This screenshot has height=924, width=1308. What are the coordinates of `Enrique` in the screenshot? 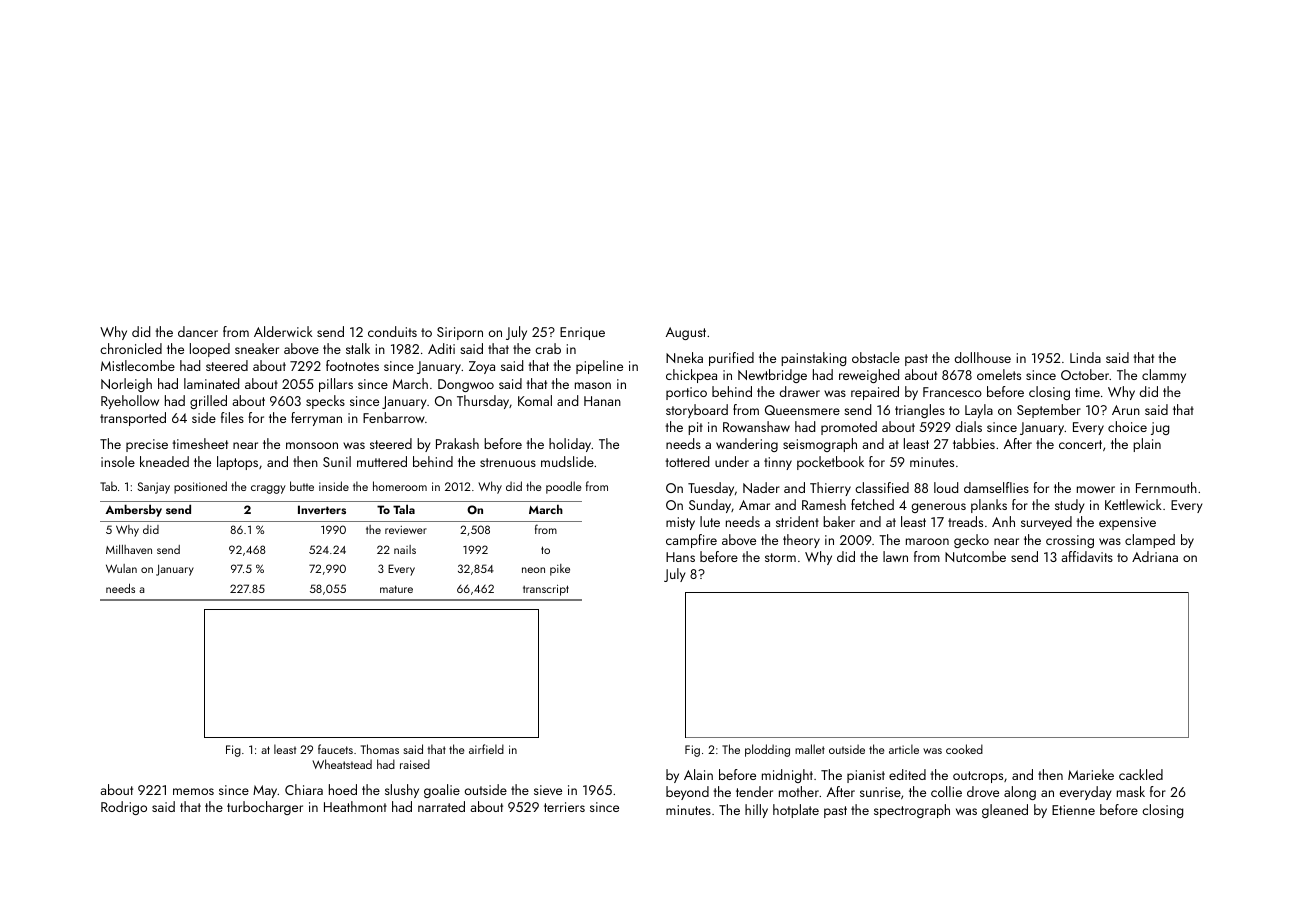 It's located at (582, 333).
